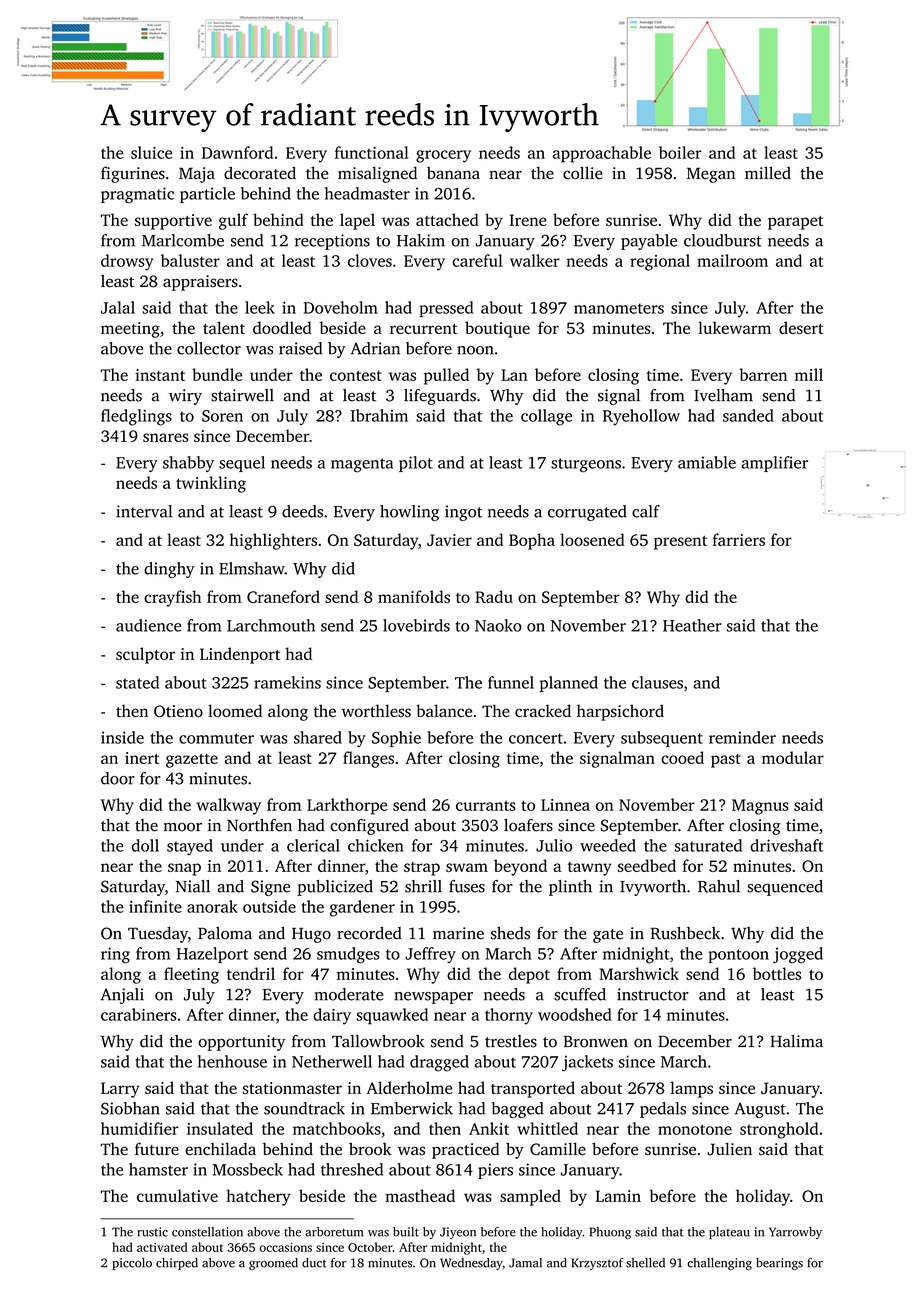 The width and height of the image is (924, 1308). I want to click on Heather, so click(692, 625).
